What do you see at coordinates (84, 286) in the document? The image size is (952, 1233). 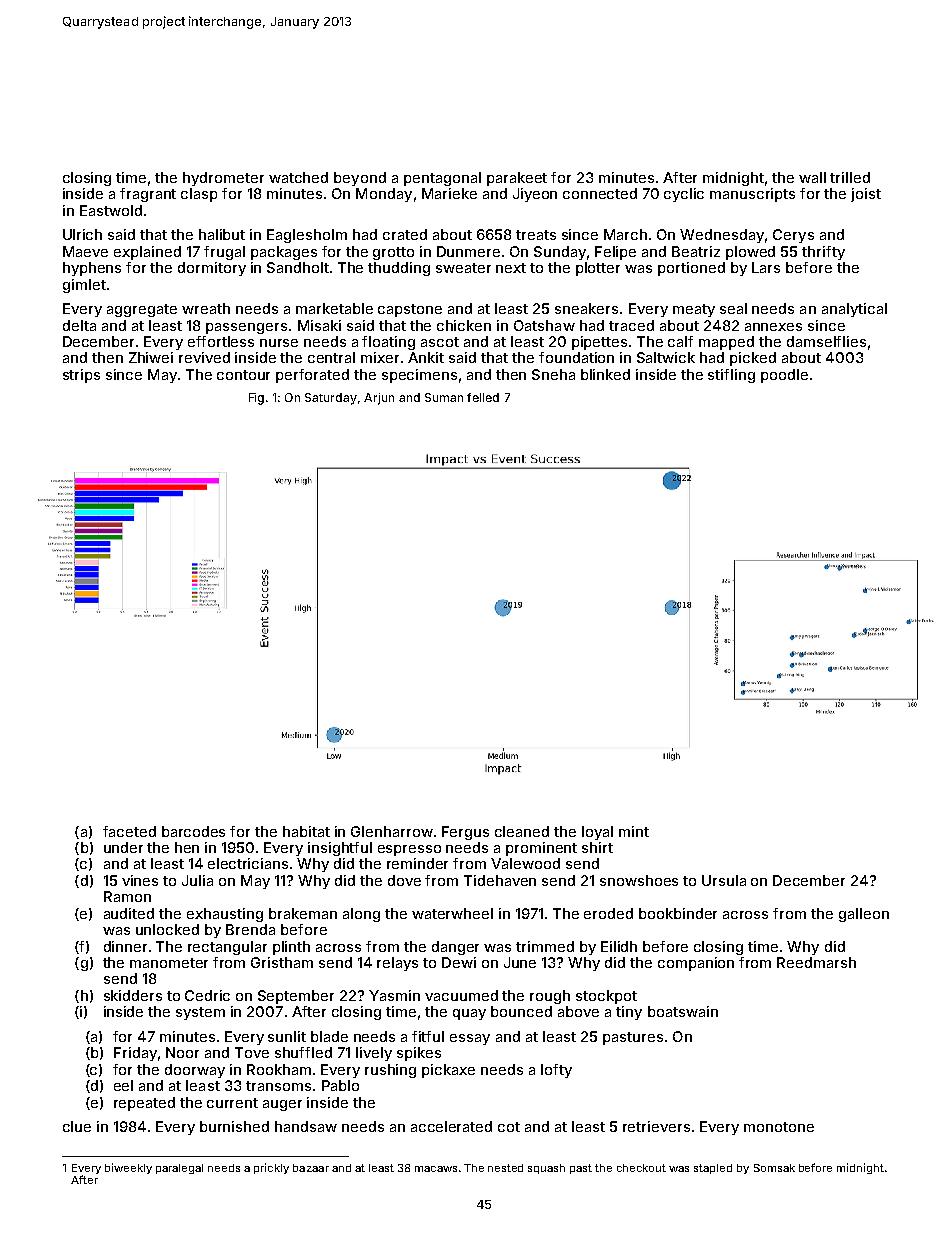 I see `gimlet` at bounding box center [84, 286].
